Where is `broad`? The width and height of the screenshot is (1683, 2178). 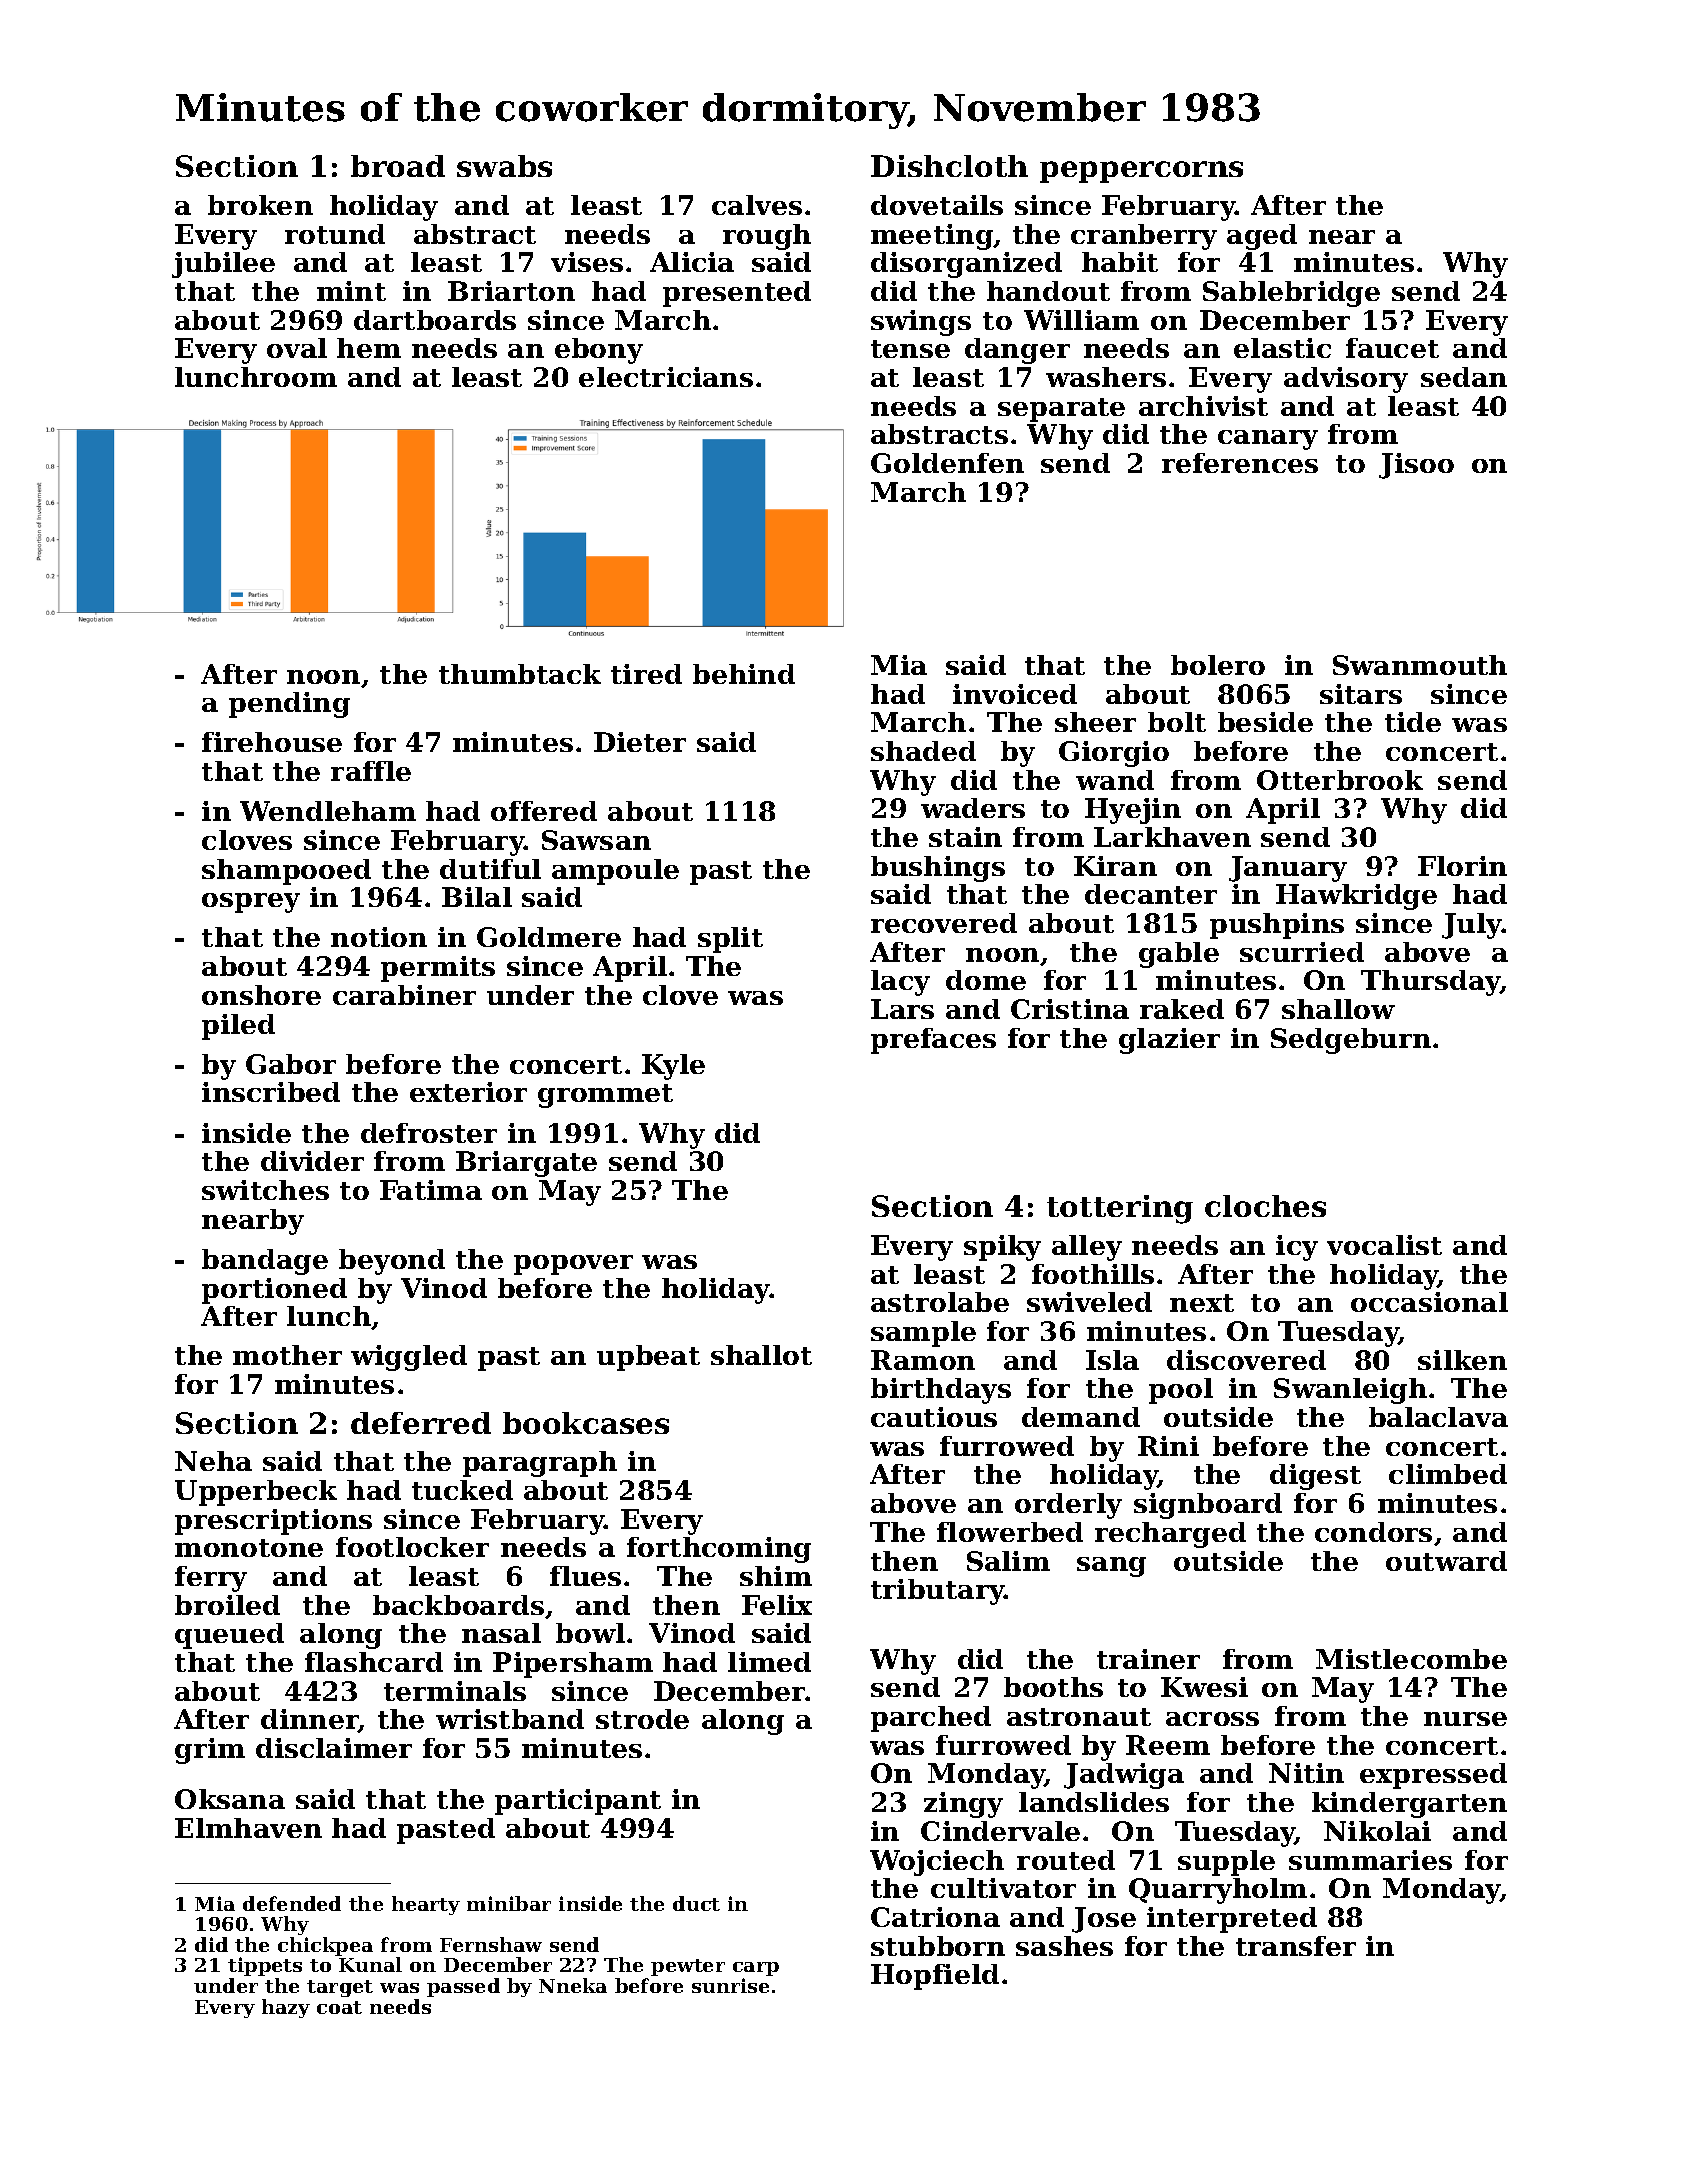 broad is located at coordinates (398, 166).
